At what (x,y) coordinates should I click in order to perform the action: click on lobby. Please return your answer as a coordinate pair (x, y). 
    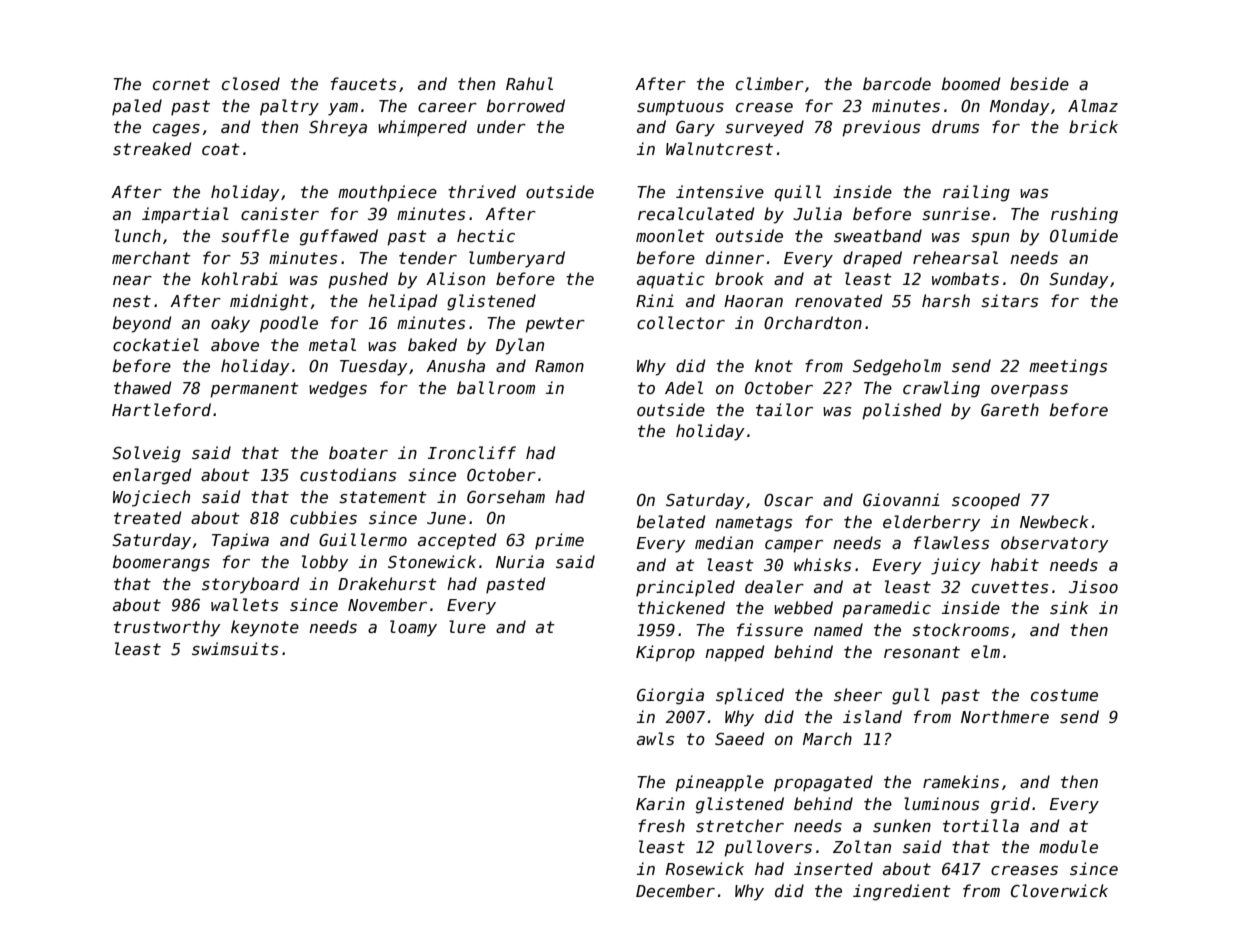
    Looking at the image, I should click on (325, 563).
